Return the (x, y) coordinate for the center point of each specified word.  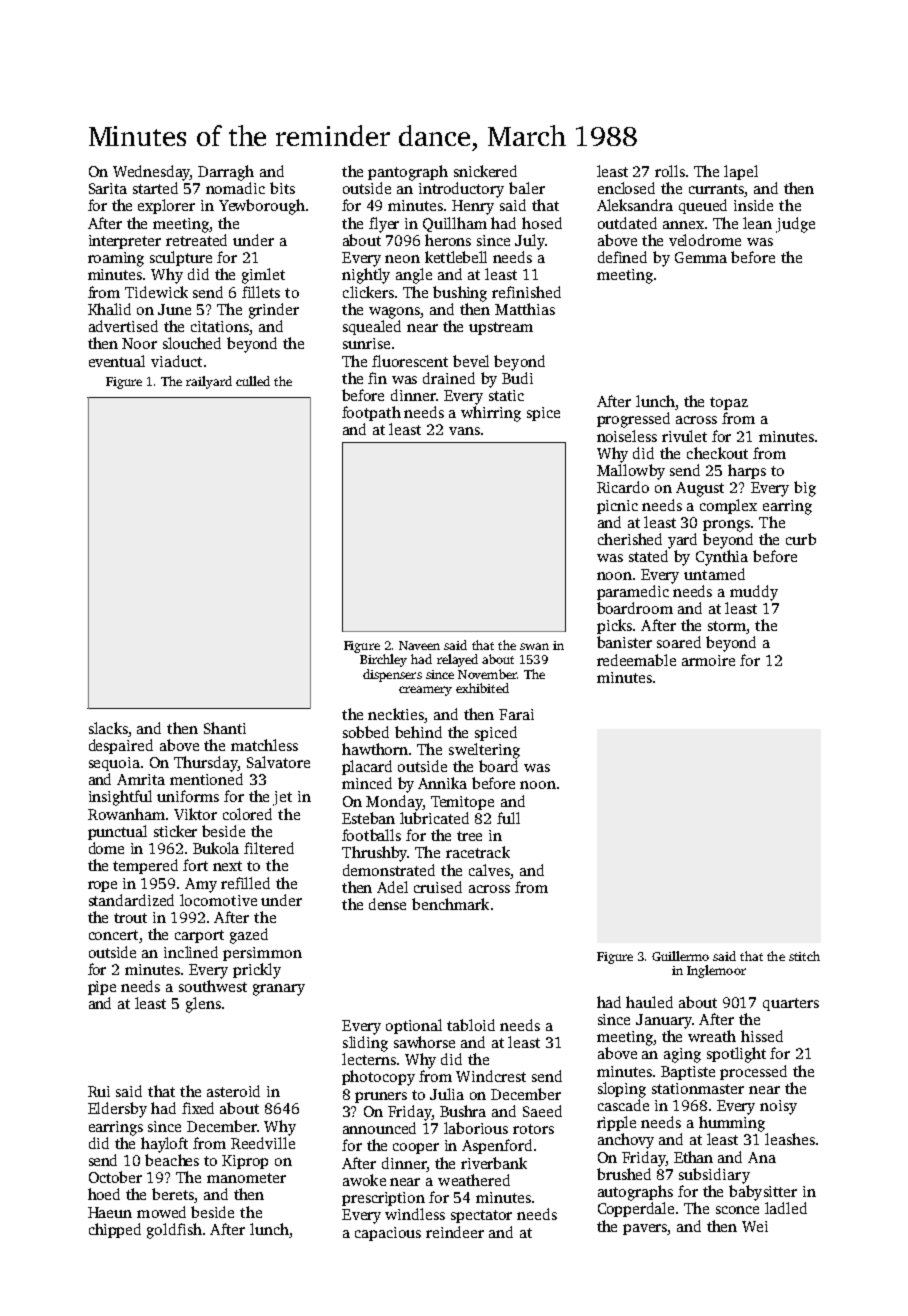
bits (282, 188)
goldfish (174, 1231)
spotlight (736, 1055)
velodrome (705, 240)
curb (801, 539)
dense (387, 904)
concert (113, 935)
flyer (384, 225)
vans (464, 431)
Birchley (383, 660)
